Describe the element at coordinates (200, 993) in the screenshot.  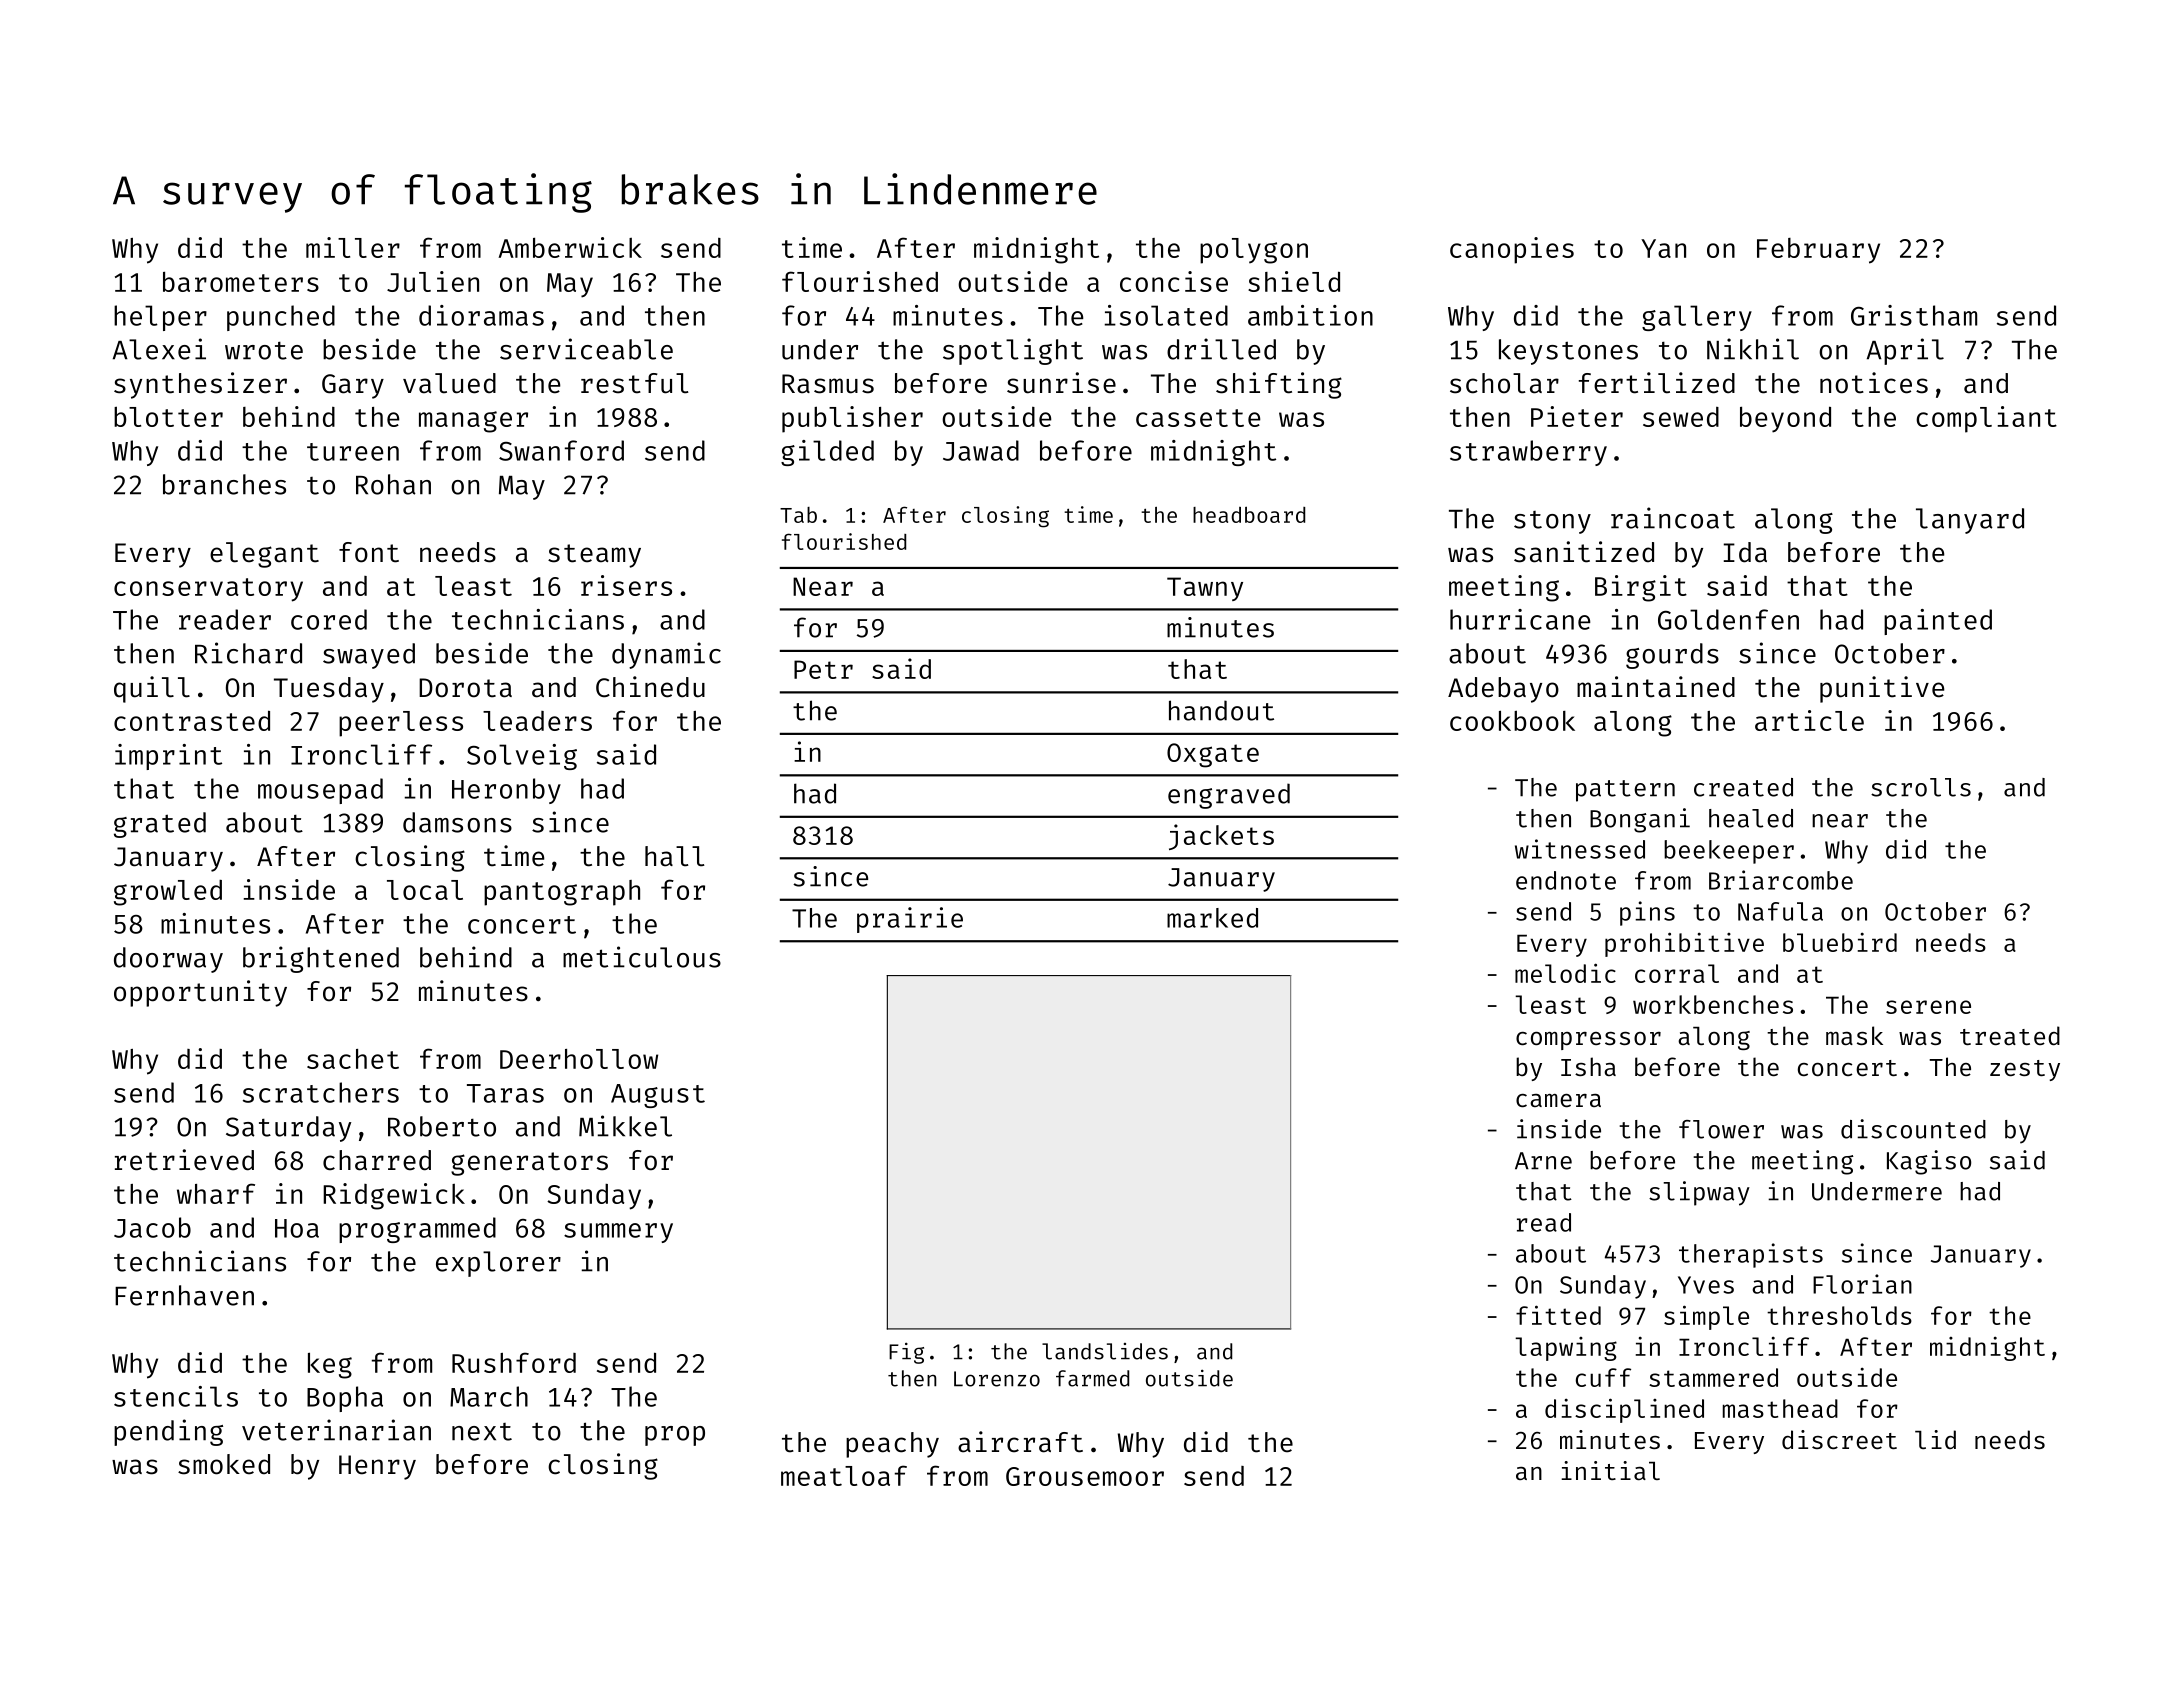
I see `opportunity` at that location.
